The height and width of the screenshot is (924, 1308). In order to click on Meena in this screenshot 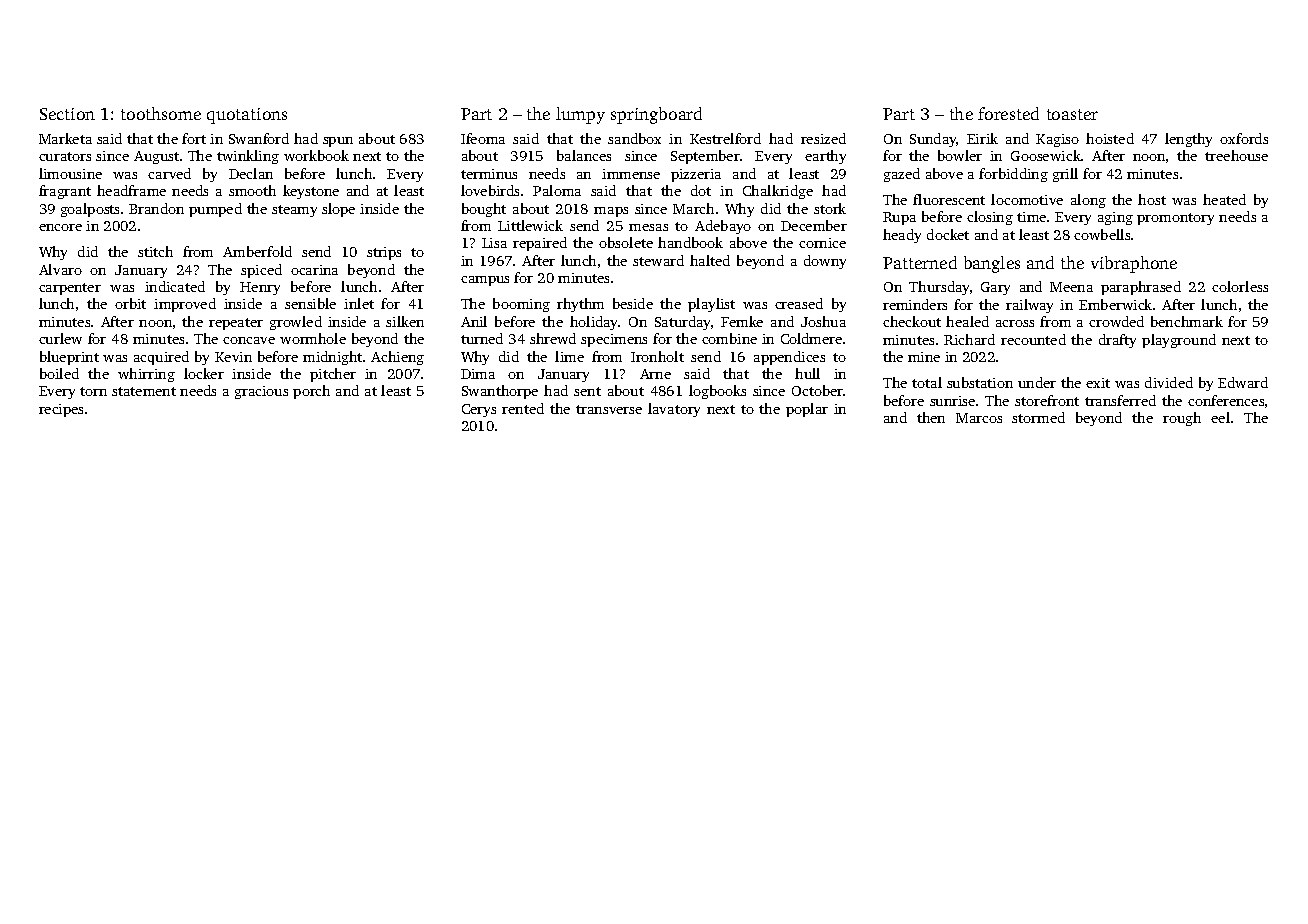, I will do `click(1071, 287)`.
